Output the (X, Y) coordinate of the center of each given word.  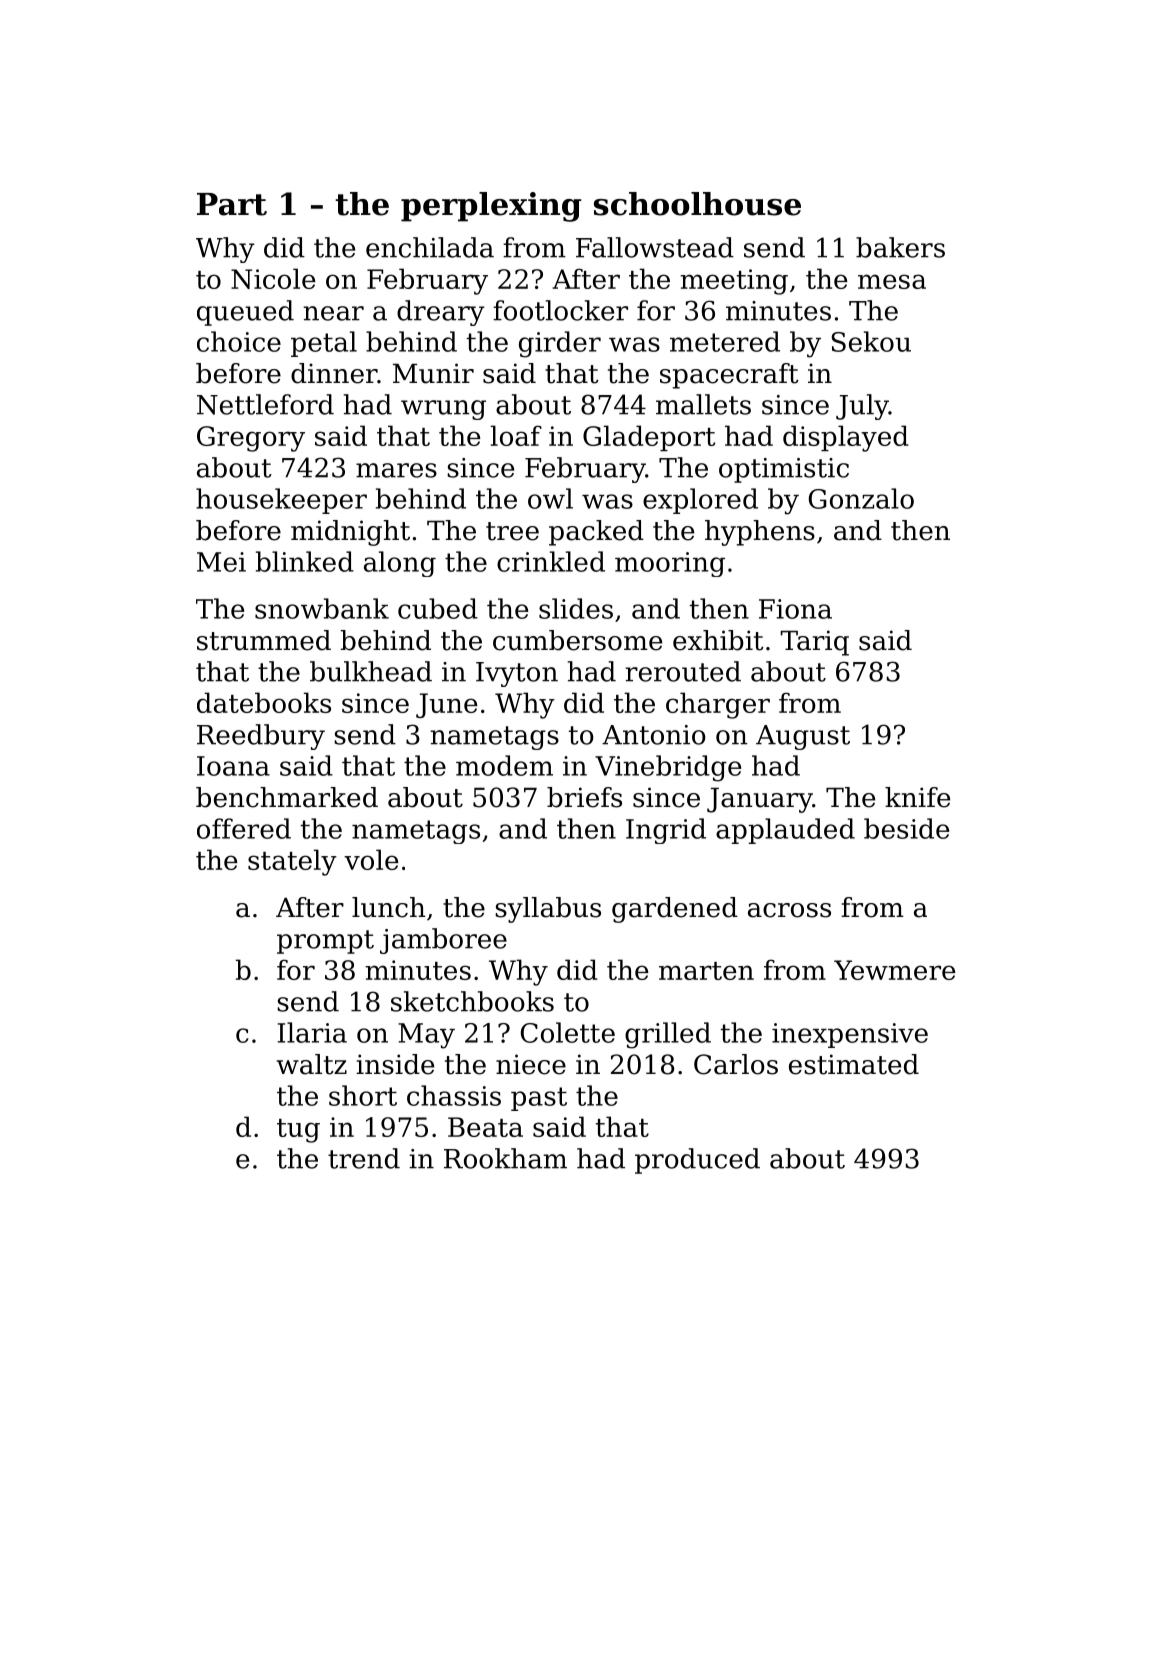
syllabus (548, 910)
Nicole (273, 278)
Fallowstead (655, 247)
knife (917, 797)
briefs (584, 797)
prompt (325, 942)
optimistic (784, 470)
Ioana (233, 766)
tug (298, 1131)
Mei (221, 562)
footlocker (560, 310)
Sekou (871, 341)
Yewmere (894, 970)
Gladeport (649, 438)
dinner (334, 373)
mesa (892, 281)
